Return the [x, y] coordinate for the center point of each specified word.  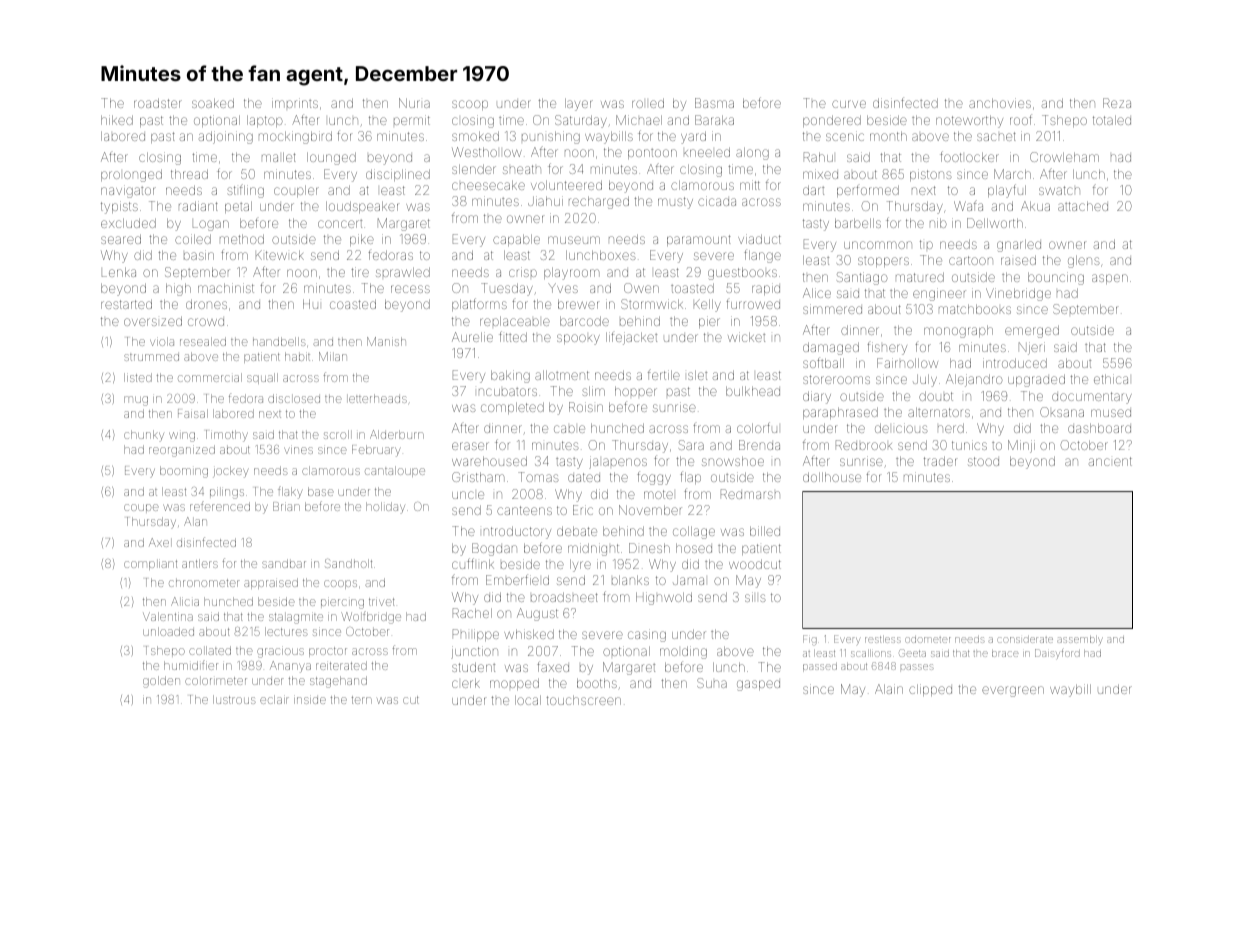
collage [694, 532]
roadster [158, 103]
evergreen [1013, 691]
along [752, 153]
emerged [1032, 331]
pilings [227, 493]
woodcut [755, 564]
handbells [279, 341]
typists [119, 207]
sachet [996, 136]
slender [474, 169]
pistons [931, 175]
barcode [584, 321]
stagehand [338, 682]
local [528, 700]
